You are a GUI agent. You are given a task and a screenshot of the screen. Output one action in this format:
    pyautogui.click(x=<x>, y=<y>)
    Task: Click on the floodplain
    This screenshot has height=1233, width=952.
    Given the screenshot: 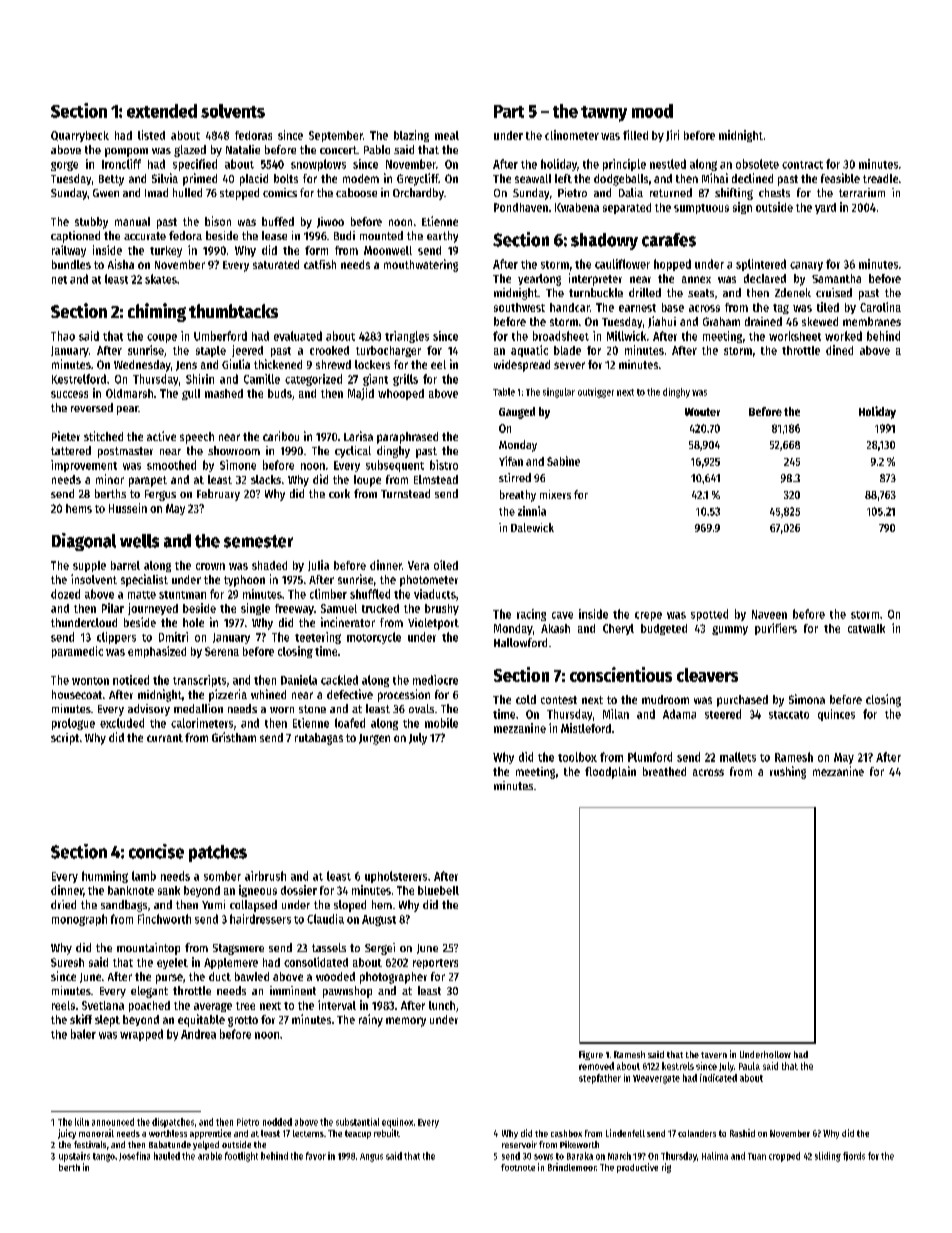 What is the action you would take?
    pyautogui.click(x=610, y=772)
